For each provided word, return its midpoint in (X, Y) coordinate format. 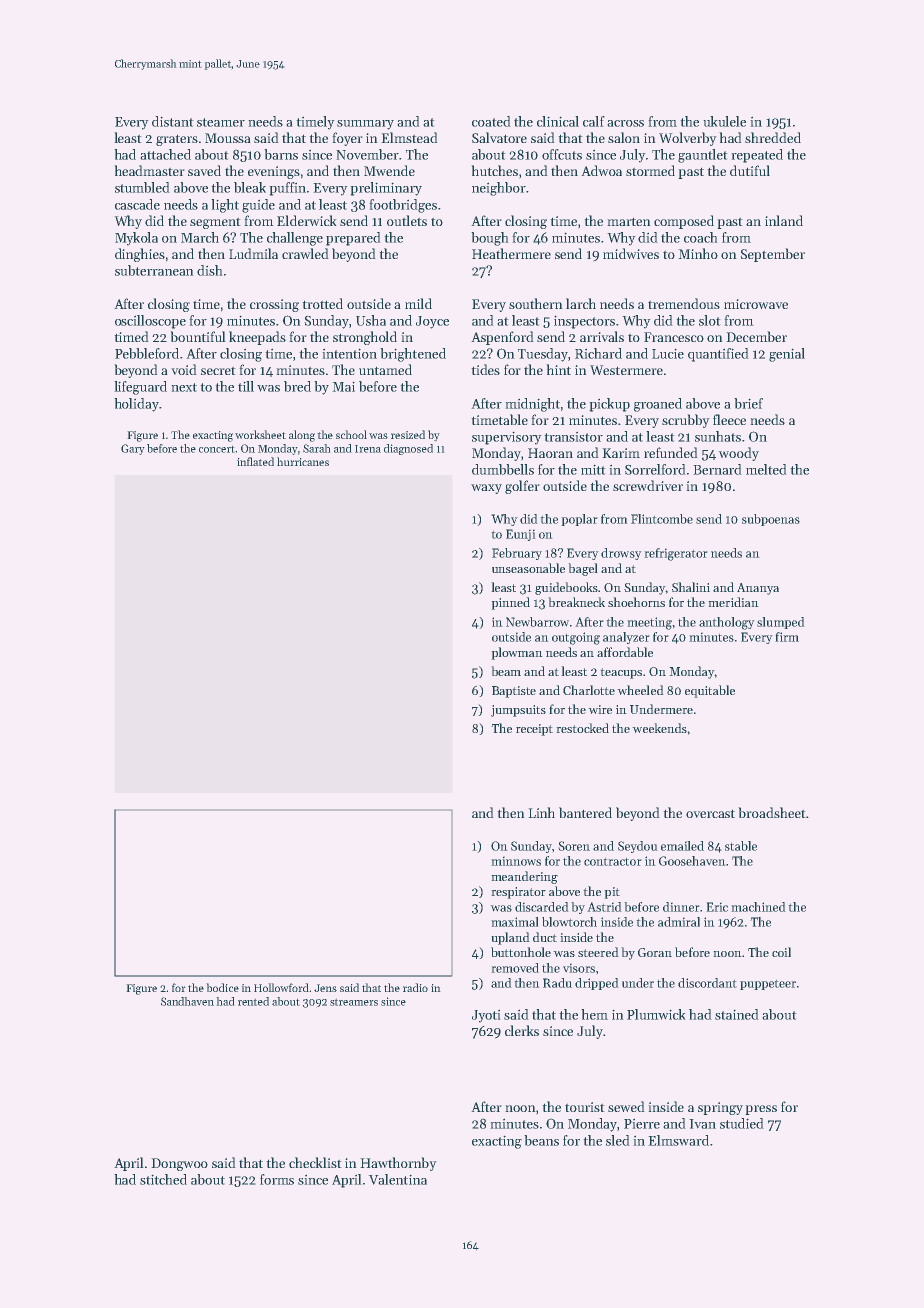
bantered (585, 812)
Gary (133, 449)
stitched (163, 1179)
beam (506, 671)
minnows (516, 861)
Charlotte (589, 690)
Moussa (228, 138)
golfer (522, 487)
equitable (710, 691)
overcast (710, 813)
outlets (407, 220)
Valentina (397, 1179)
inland (784, 220)
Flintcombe (662, 519)
